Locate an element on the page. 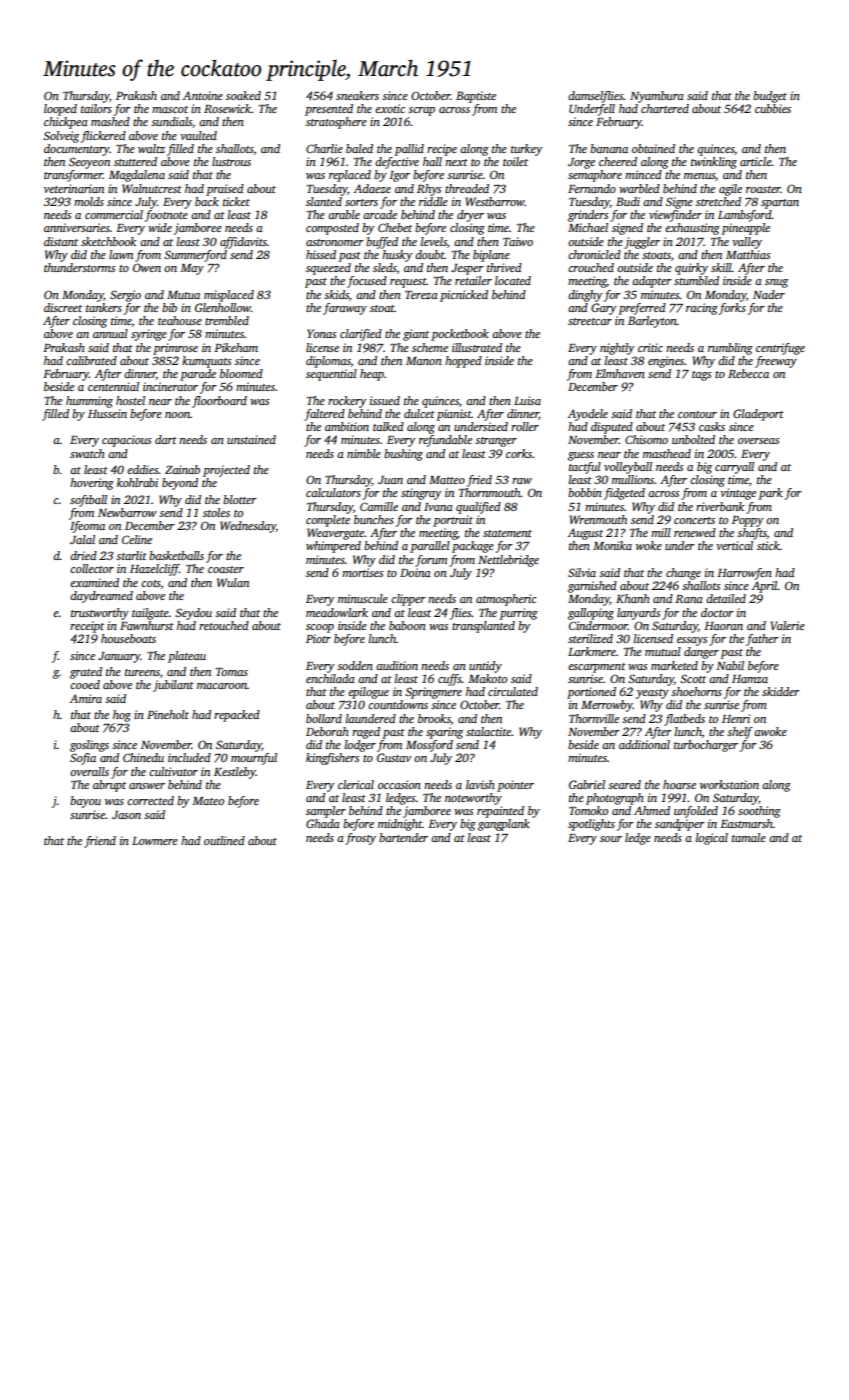 The image size is (849, 1400). dart is located at coordinates (166, 439).
